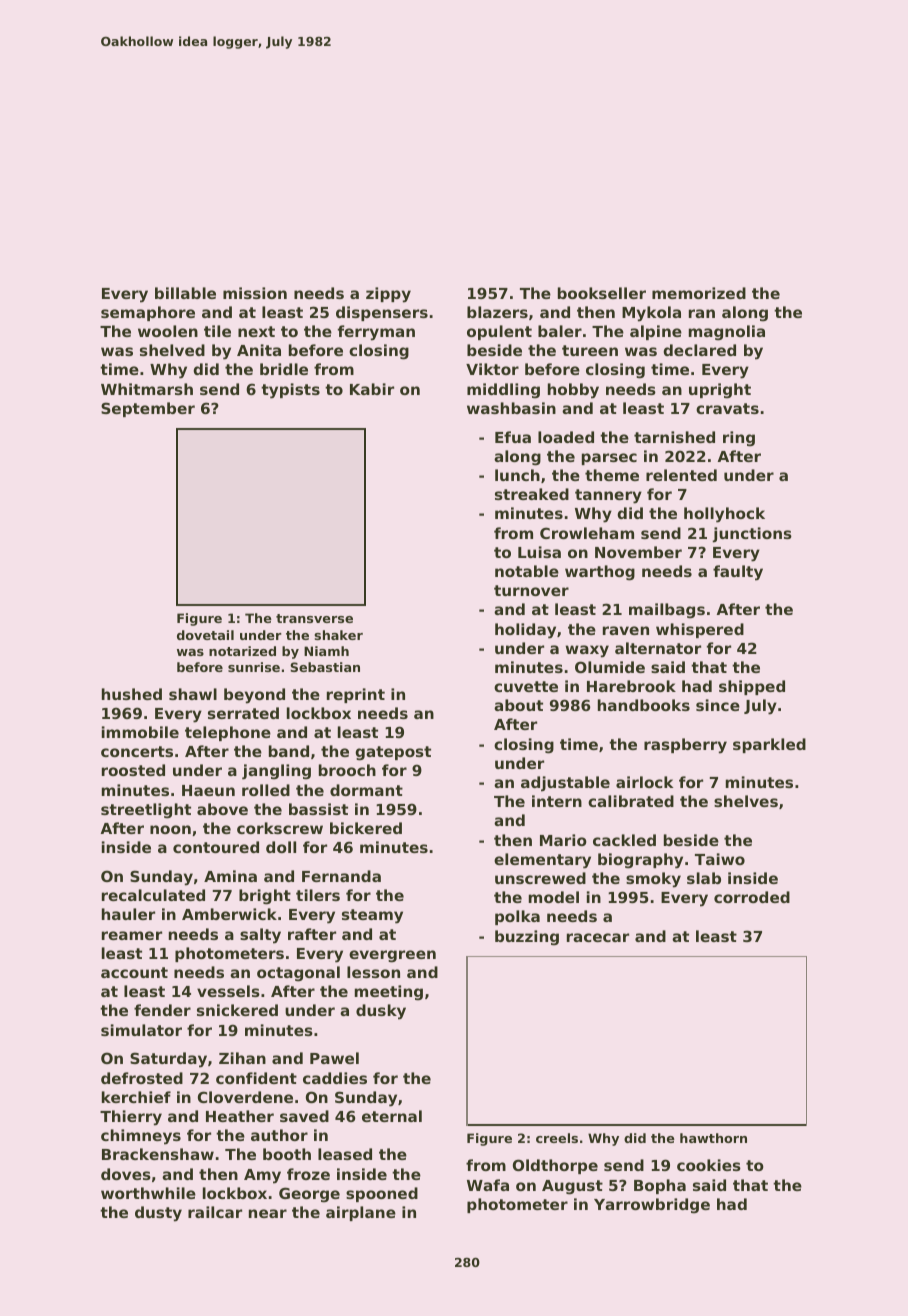  Describe the element at coordinates (388, 295) in the image. I see `zippy` at that location.
